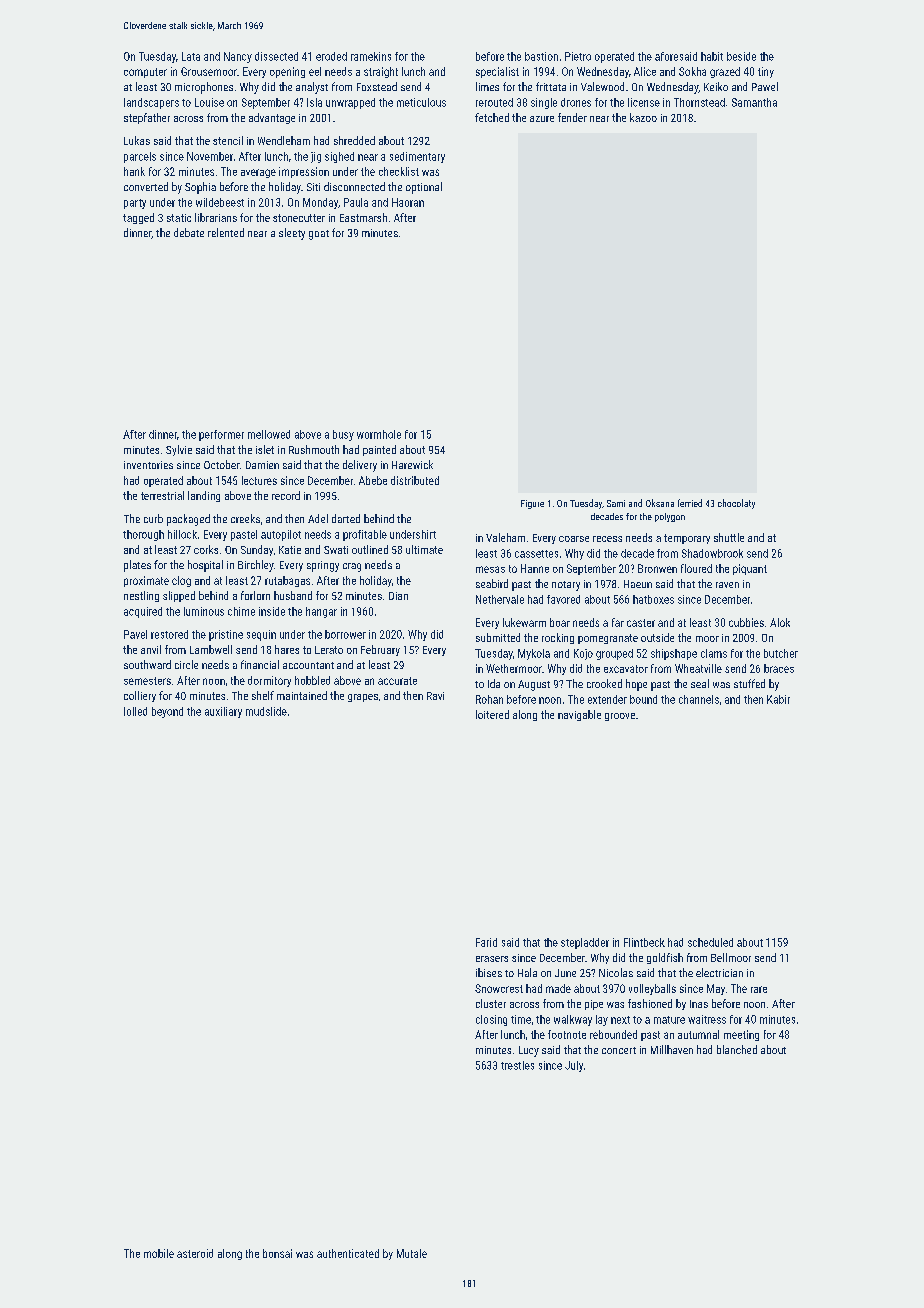 This image has width=924, height=1308. What do you see at coordinates (541, 56) in the image?
I see `bastion` at bounding box center [541, 56].
